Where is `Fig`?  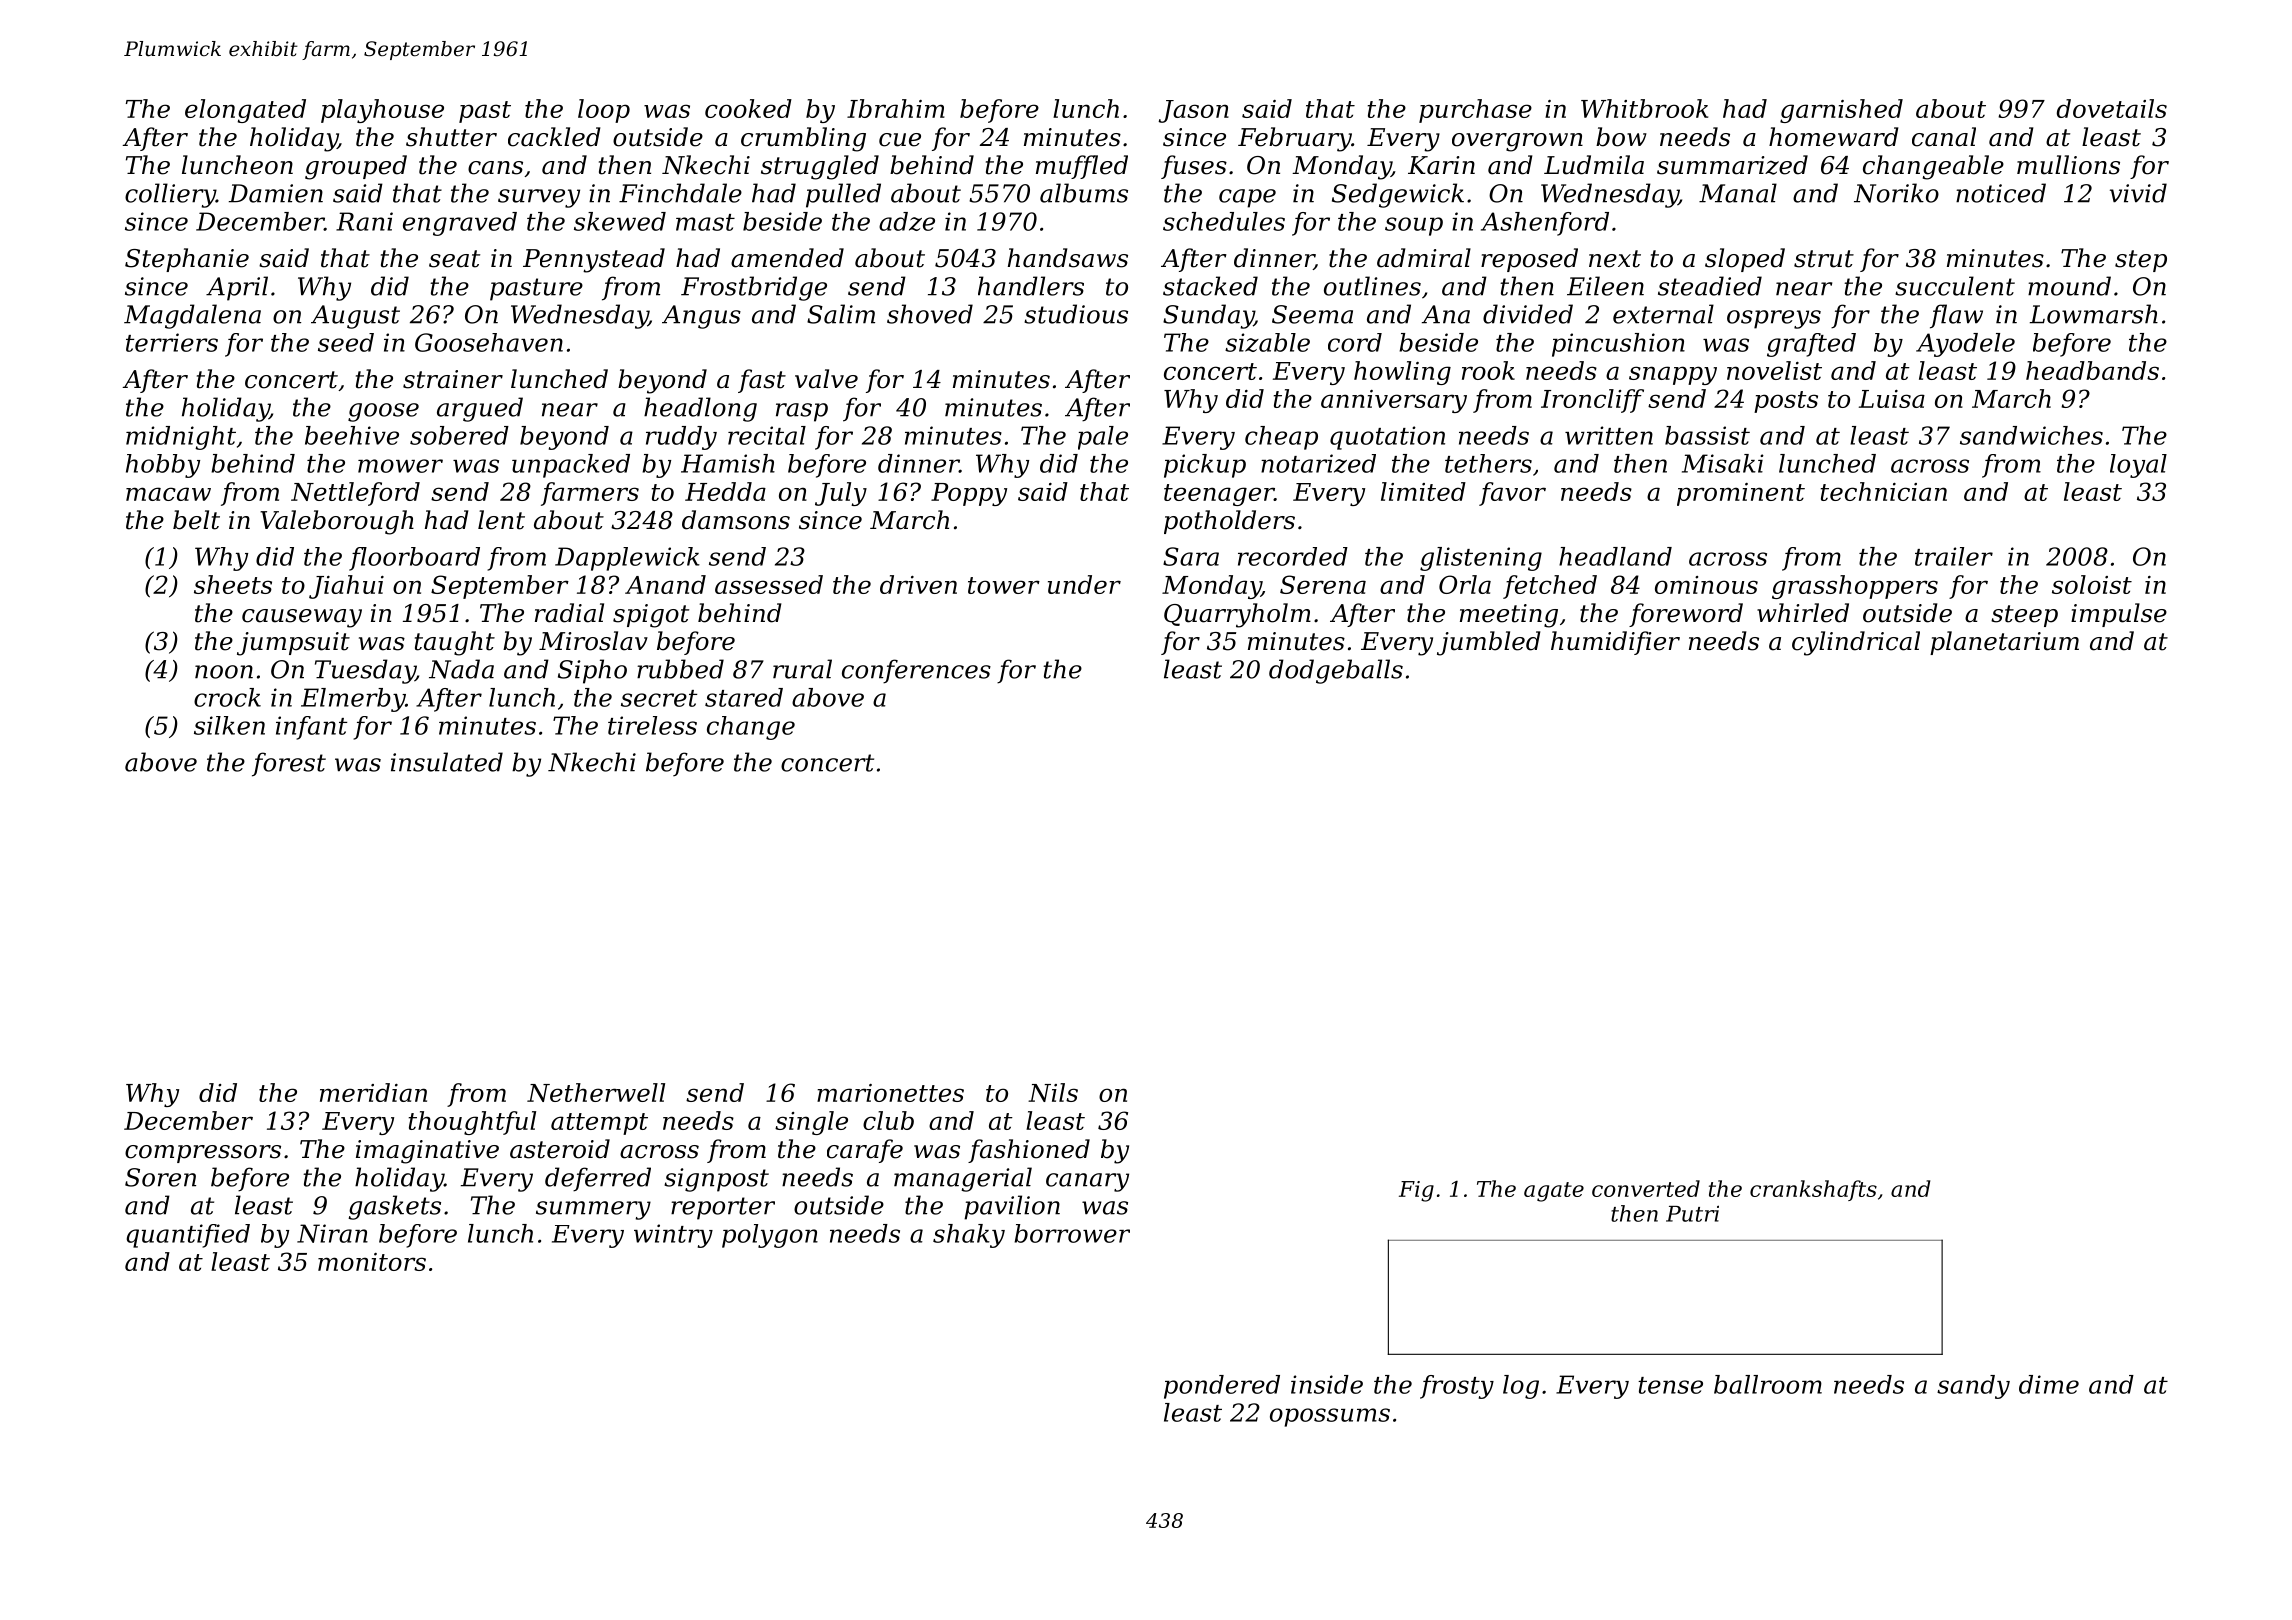 Fig is located at coordinates (1416, 1191).
